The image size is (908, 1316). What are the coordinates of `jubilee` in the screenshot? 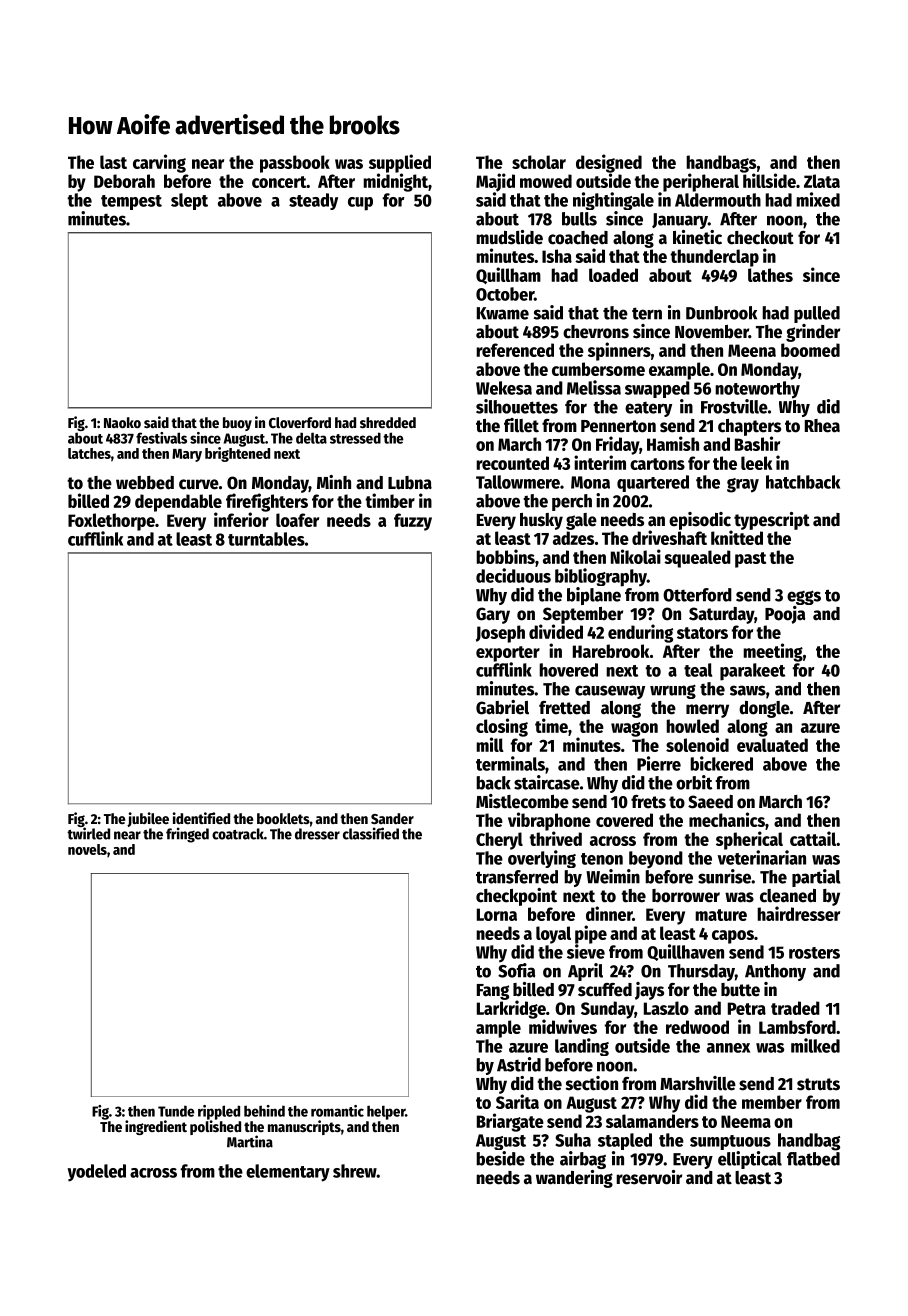 It's located at (148, 819).
